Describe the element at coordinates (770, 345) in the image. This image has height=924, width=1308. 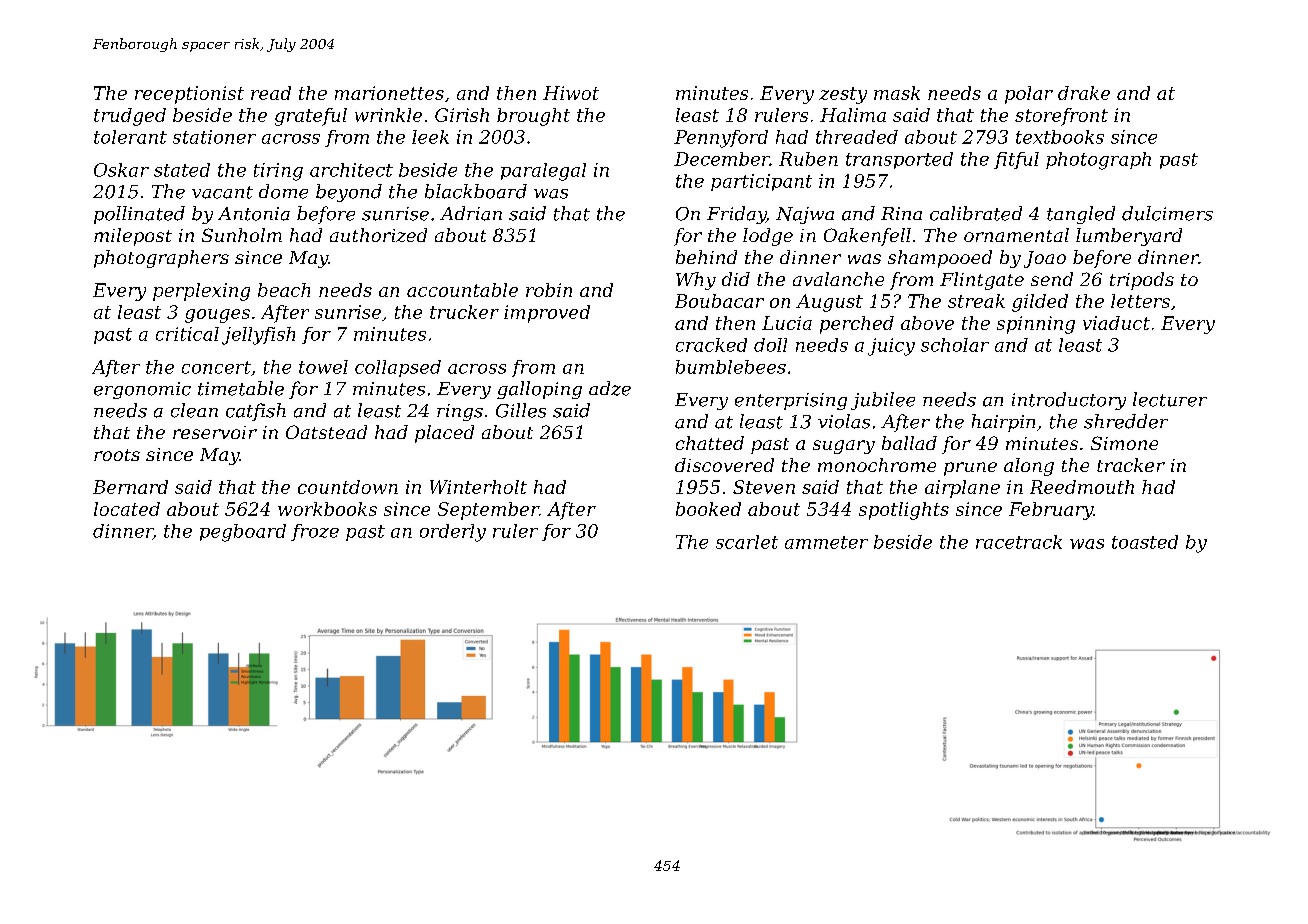
I see `doll` at that location.
